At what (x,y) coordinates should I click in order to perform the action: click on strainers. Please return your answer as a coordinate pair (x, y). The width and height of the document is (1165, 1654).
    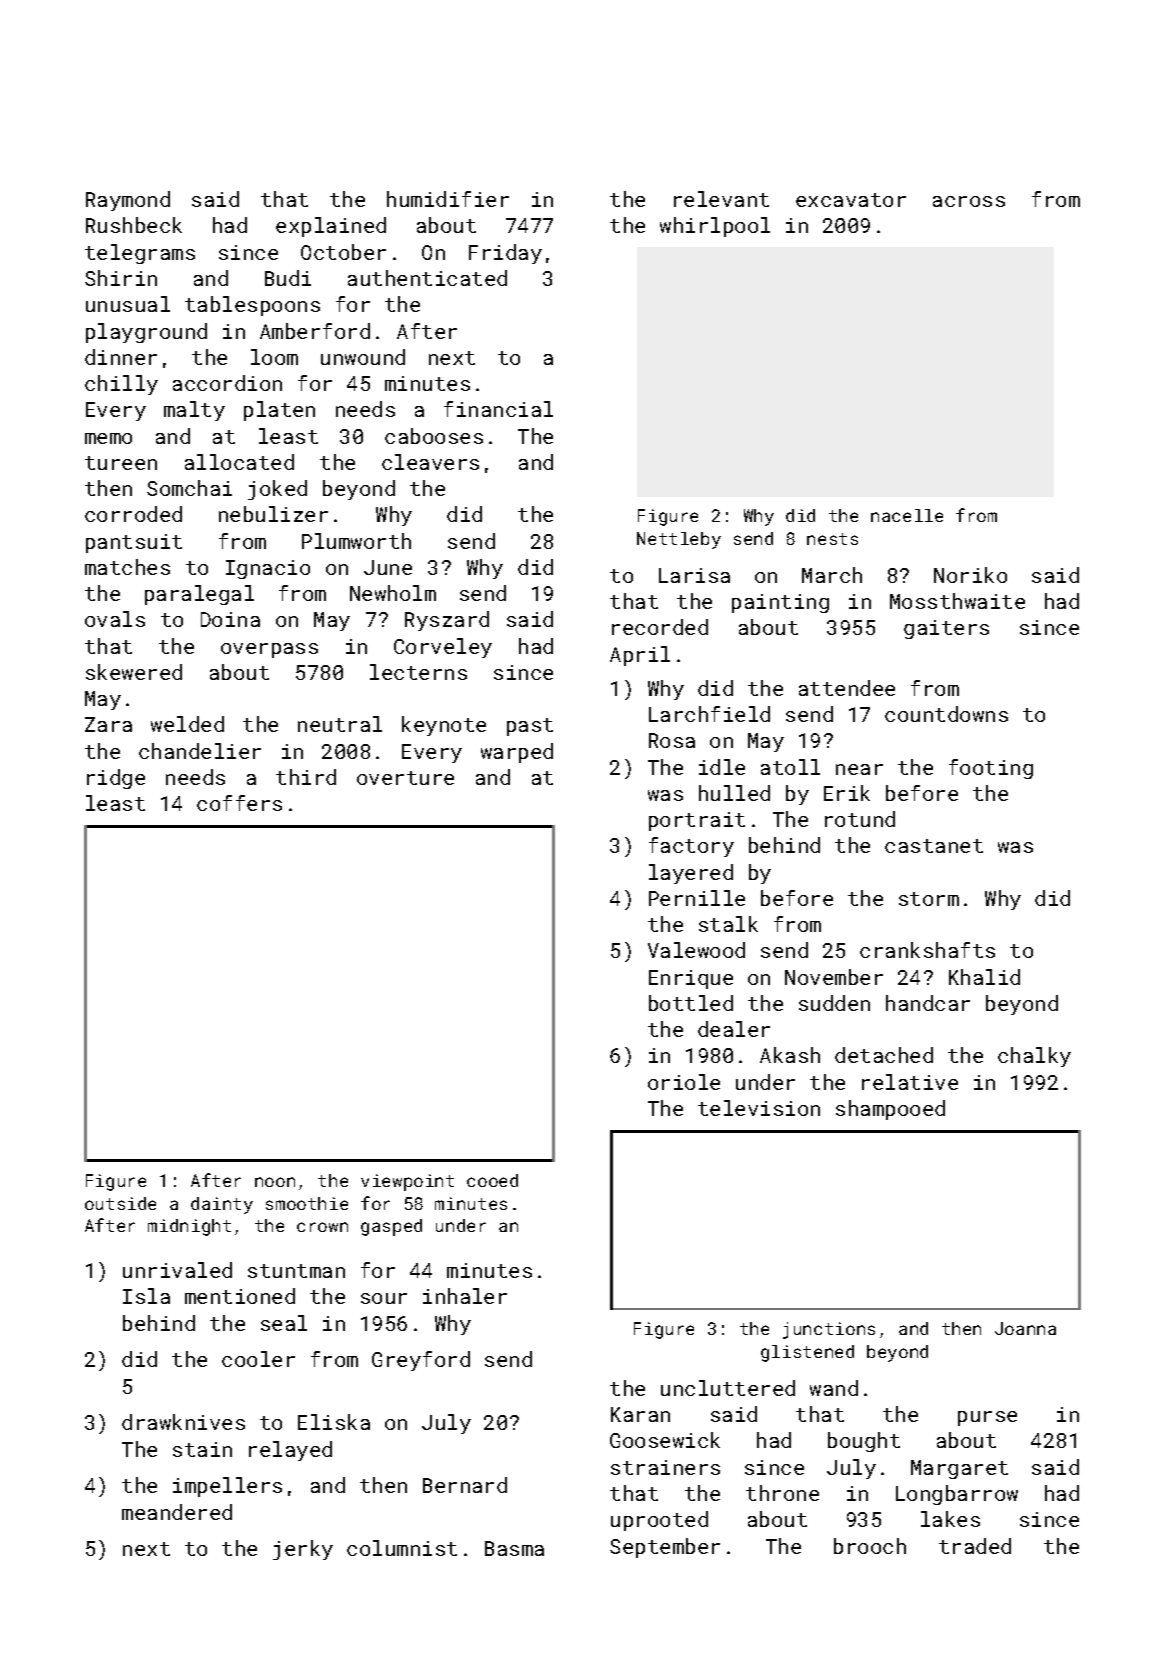
    Looking at the image, I should click on (665, 1467).
